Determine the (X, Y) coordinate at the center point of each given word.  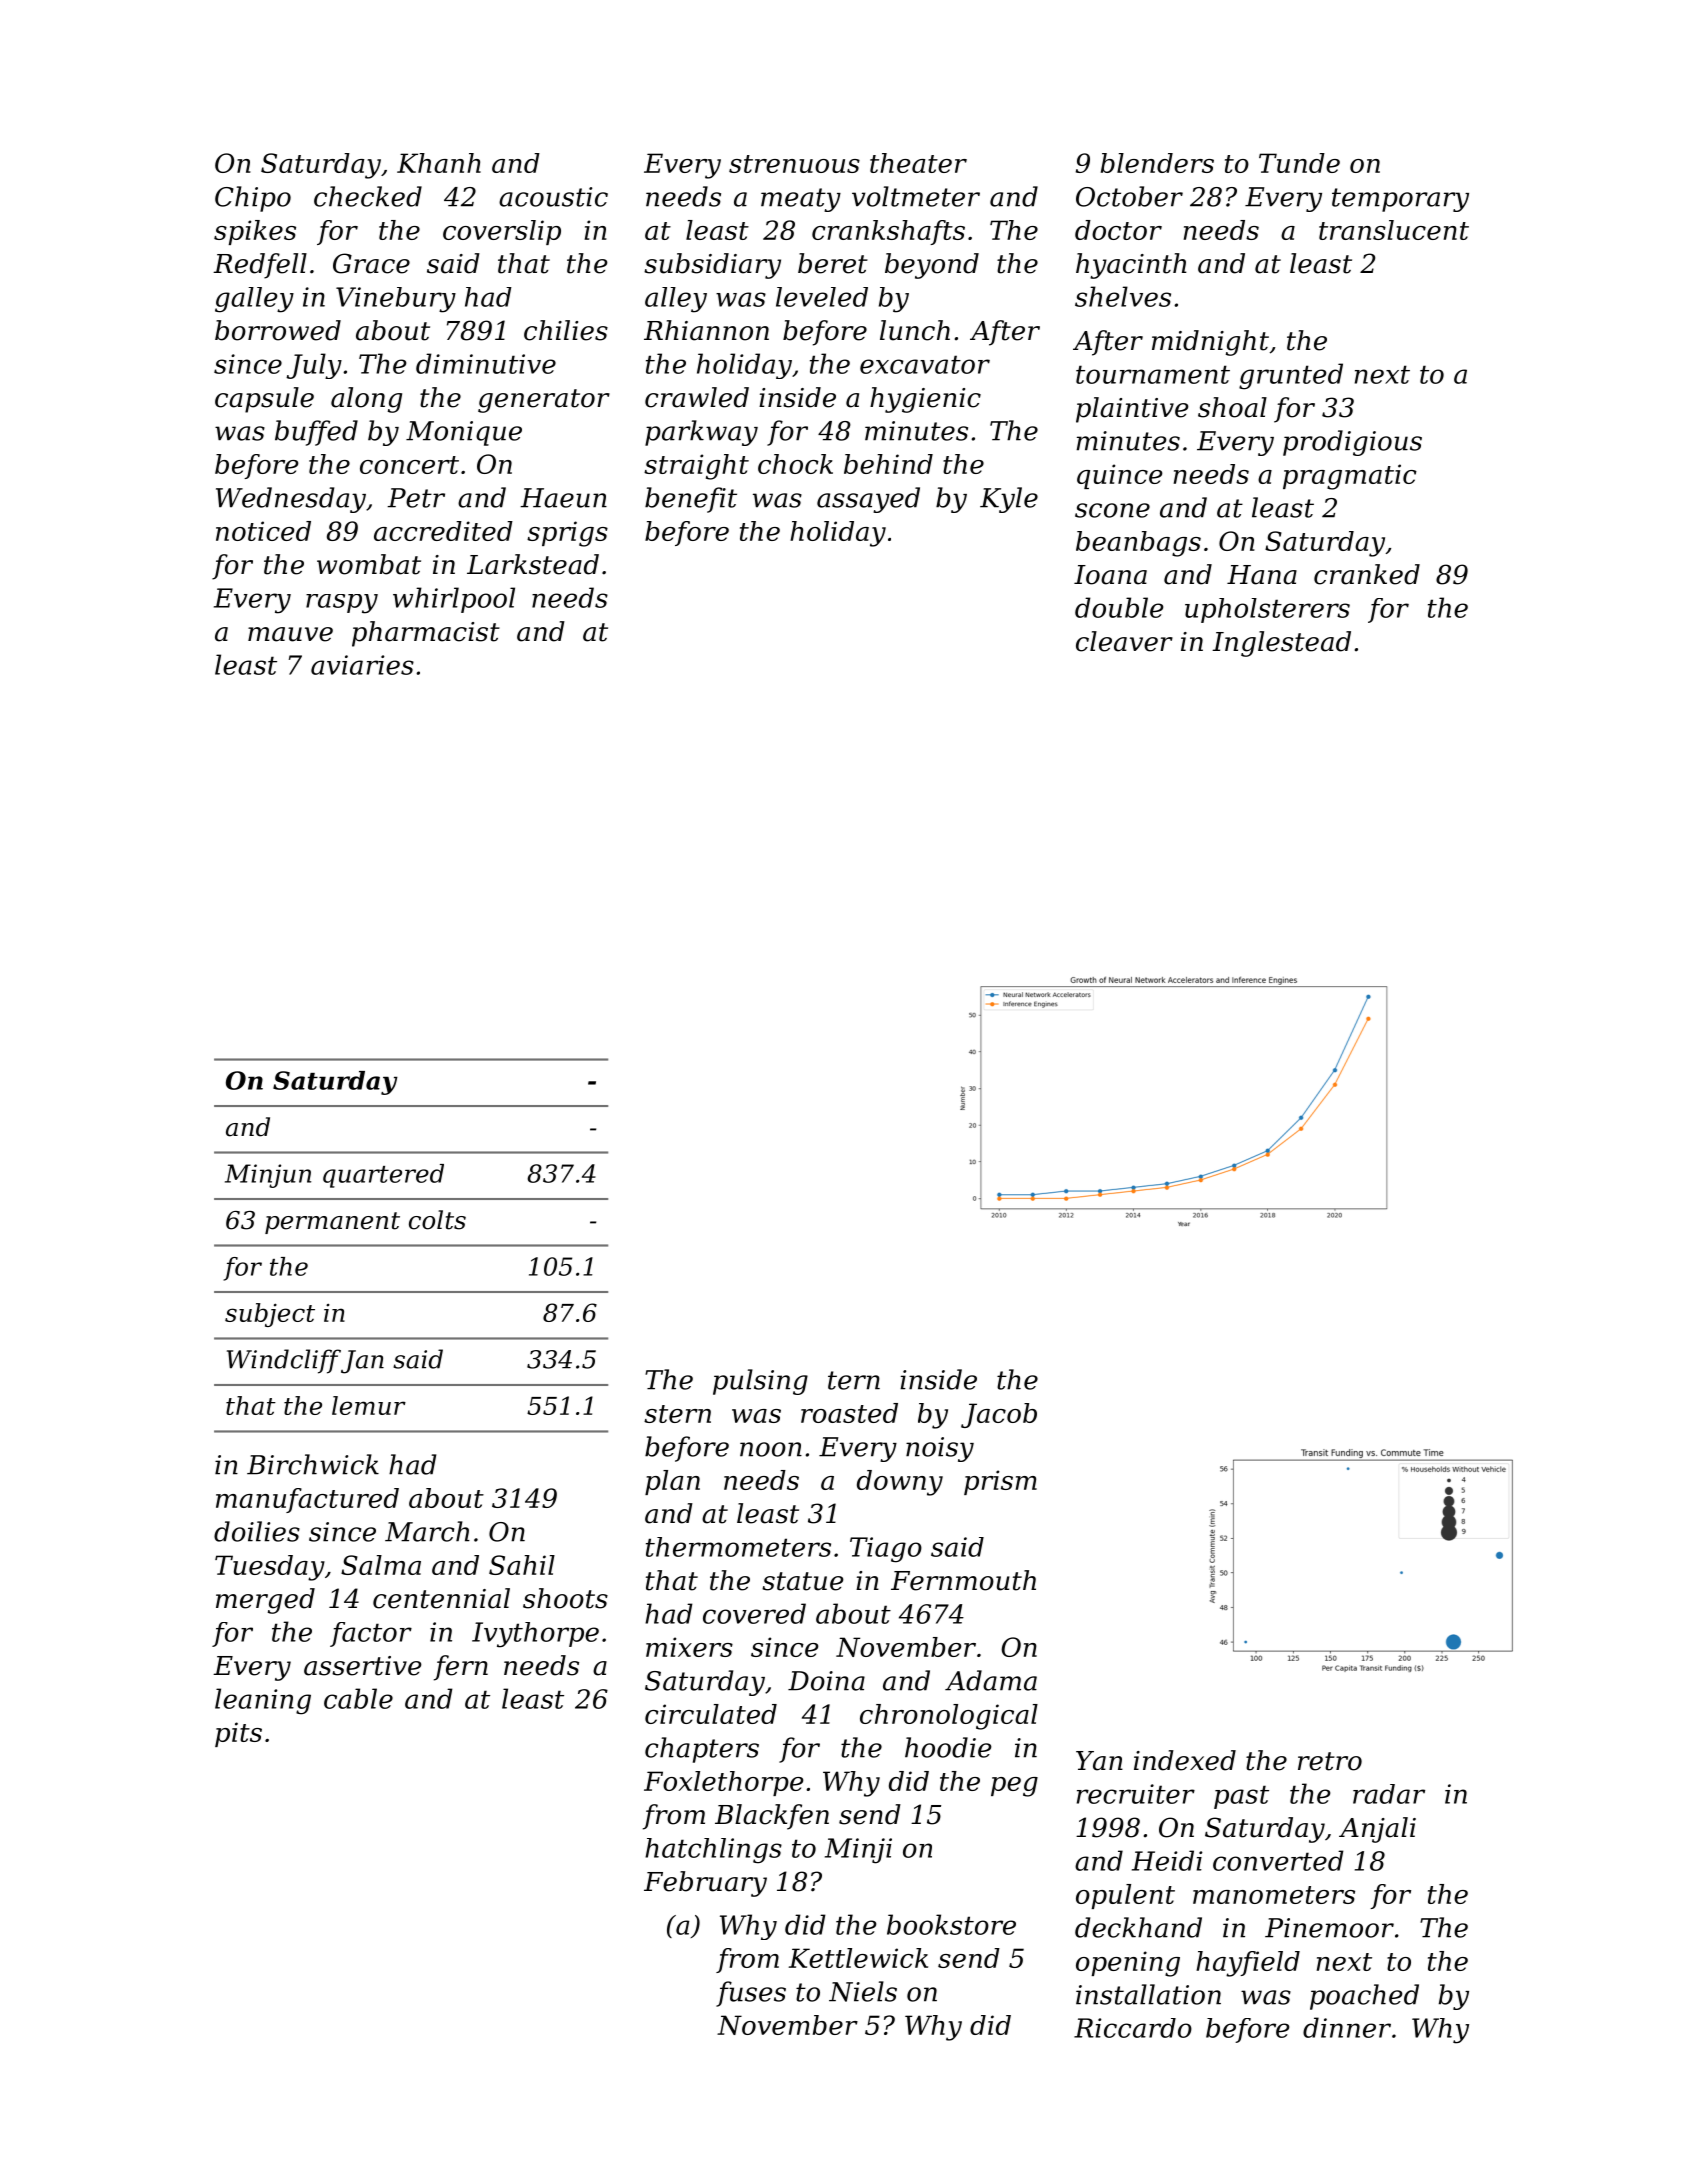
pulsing (760, 1382)
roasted (849, 1413)
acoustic (553, 197)
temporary (1400, 200)
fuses (751, 1994)
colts (437, 1220)
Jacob (999, 1415)
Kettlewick (858, 1958)
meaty (801, 200)
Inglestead (1281, 644)
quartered (383, 1176)
